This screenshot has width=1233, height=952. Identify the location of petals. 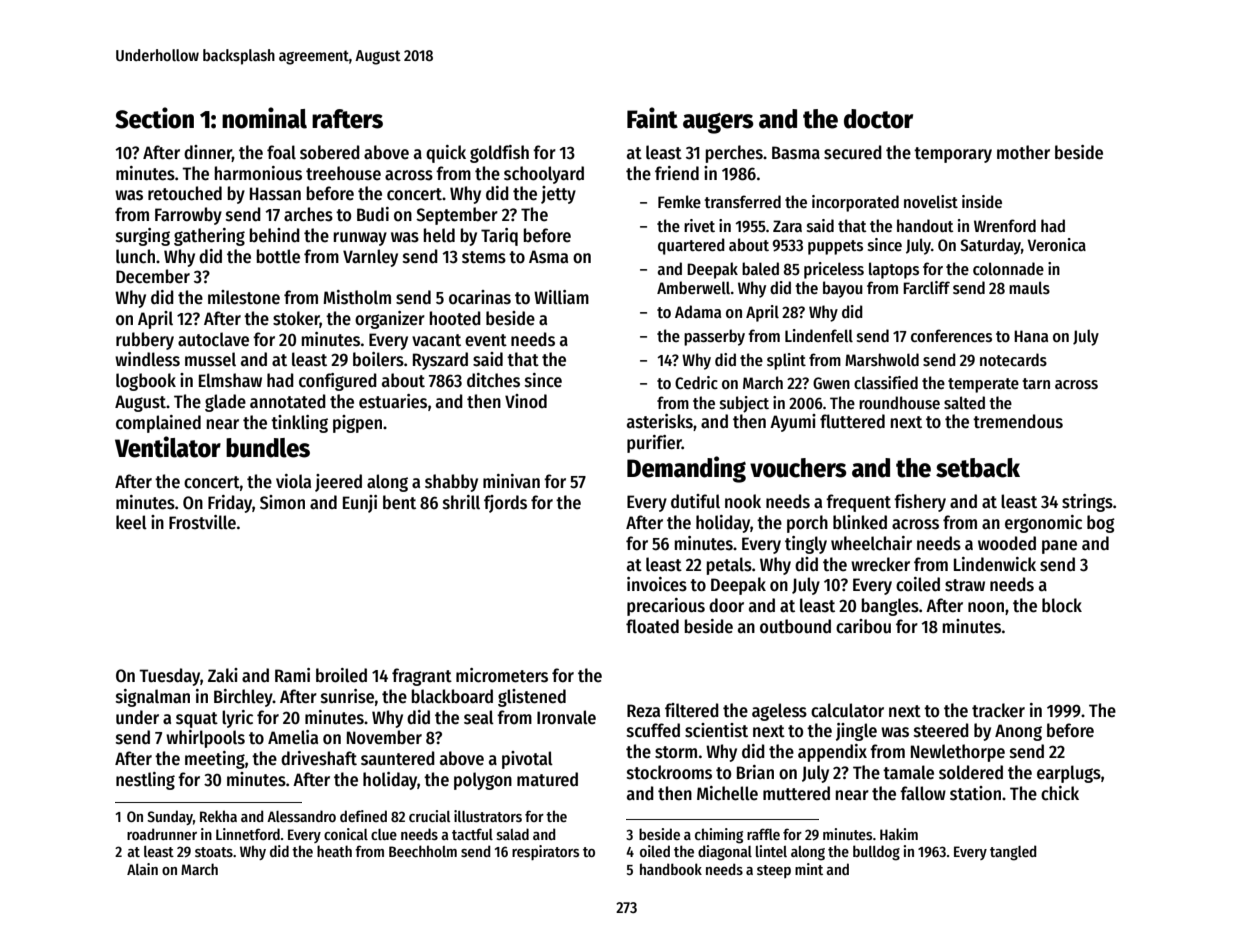
(729, 566).
